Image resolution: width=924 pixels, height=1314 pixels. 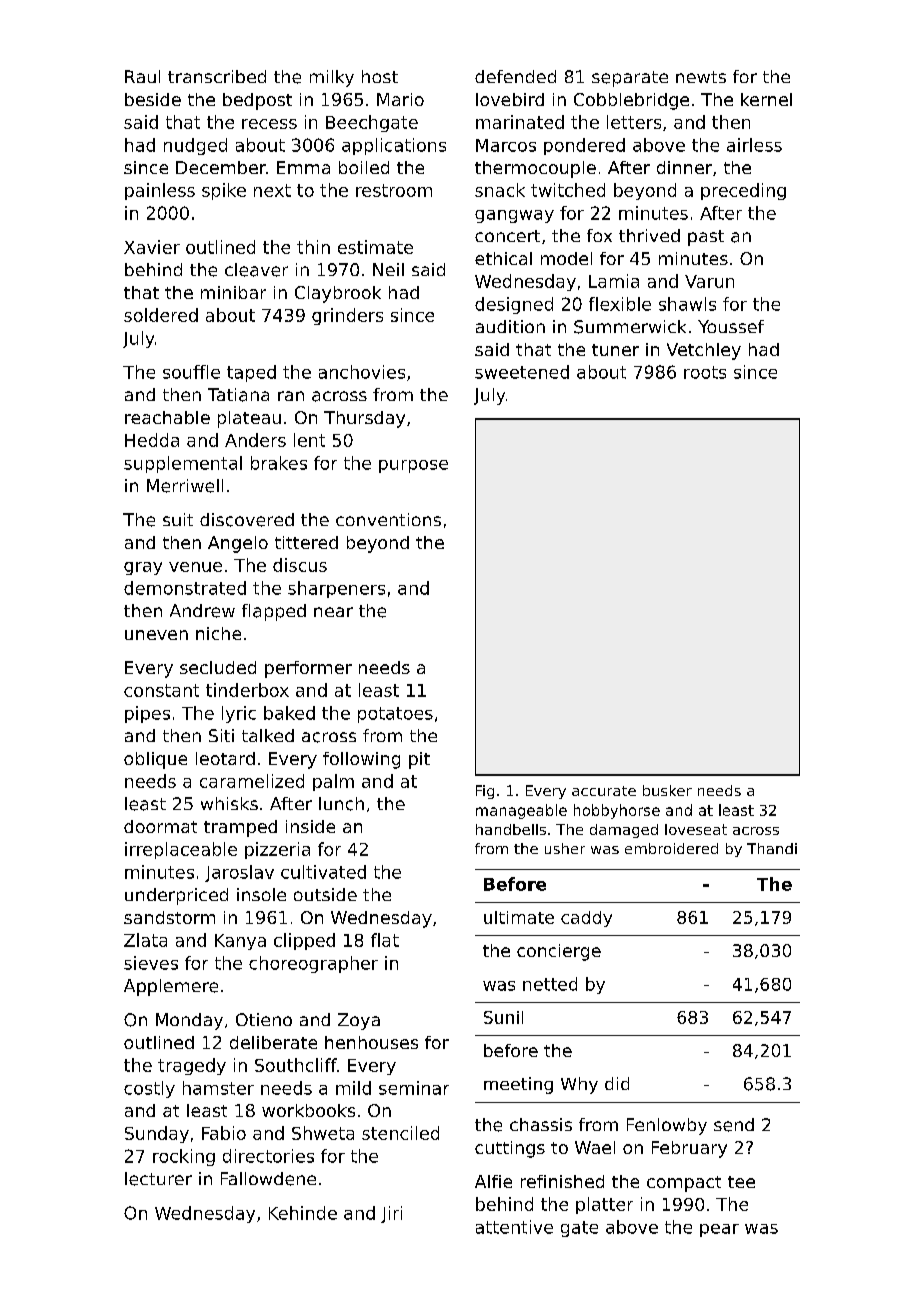 I want to click on busker, so click(x=667, y=790).
